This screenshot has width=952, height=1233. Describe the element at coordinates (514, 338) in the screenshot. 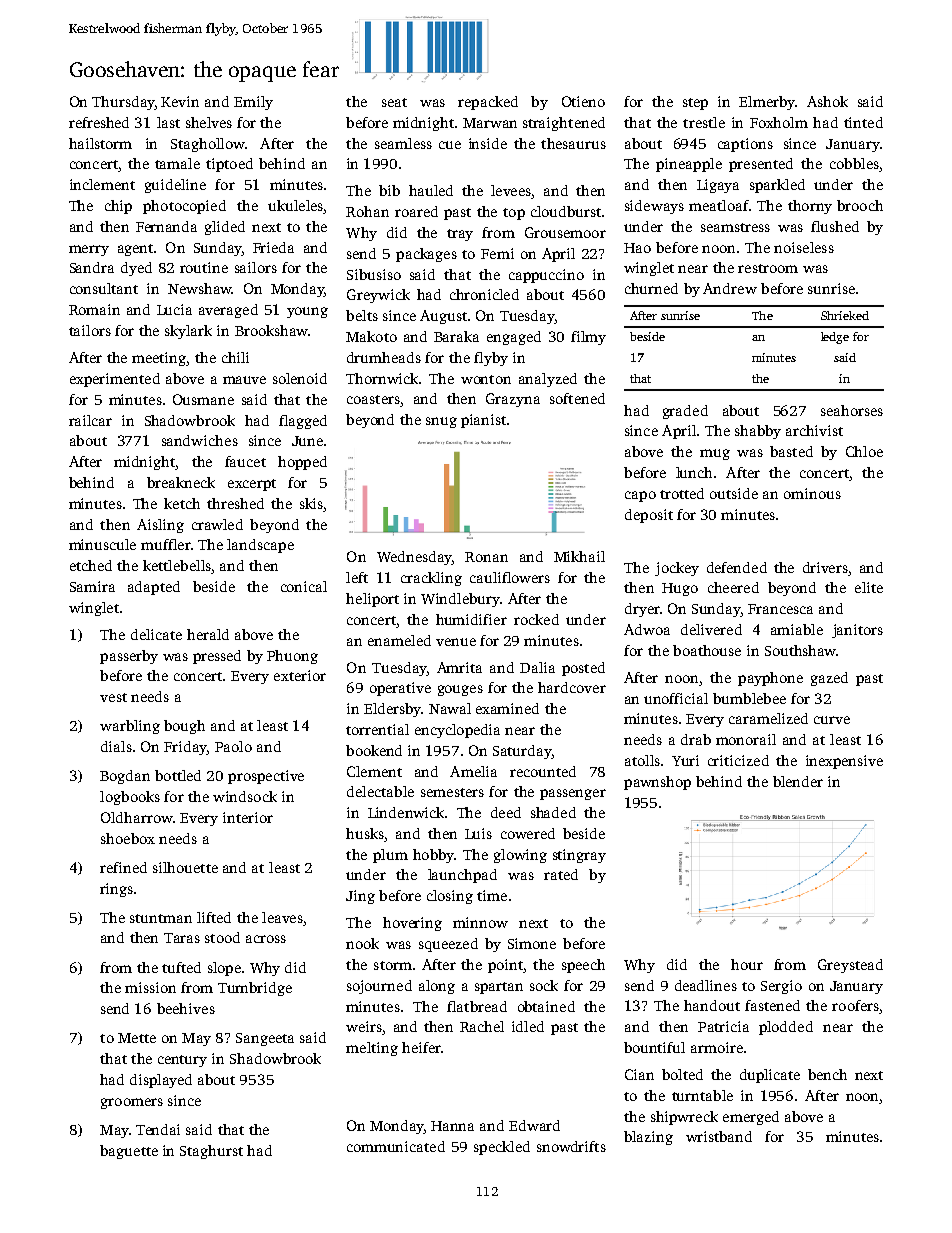

I see `engaged` at that location.
